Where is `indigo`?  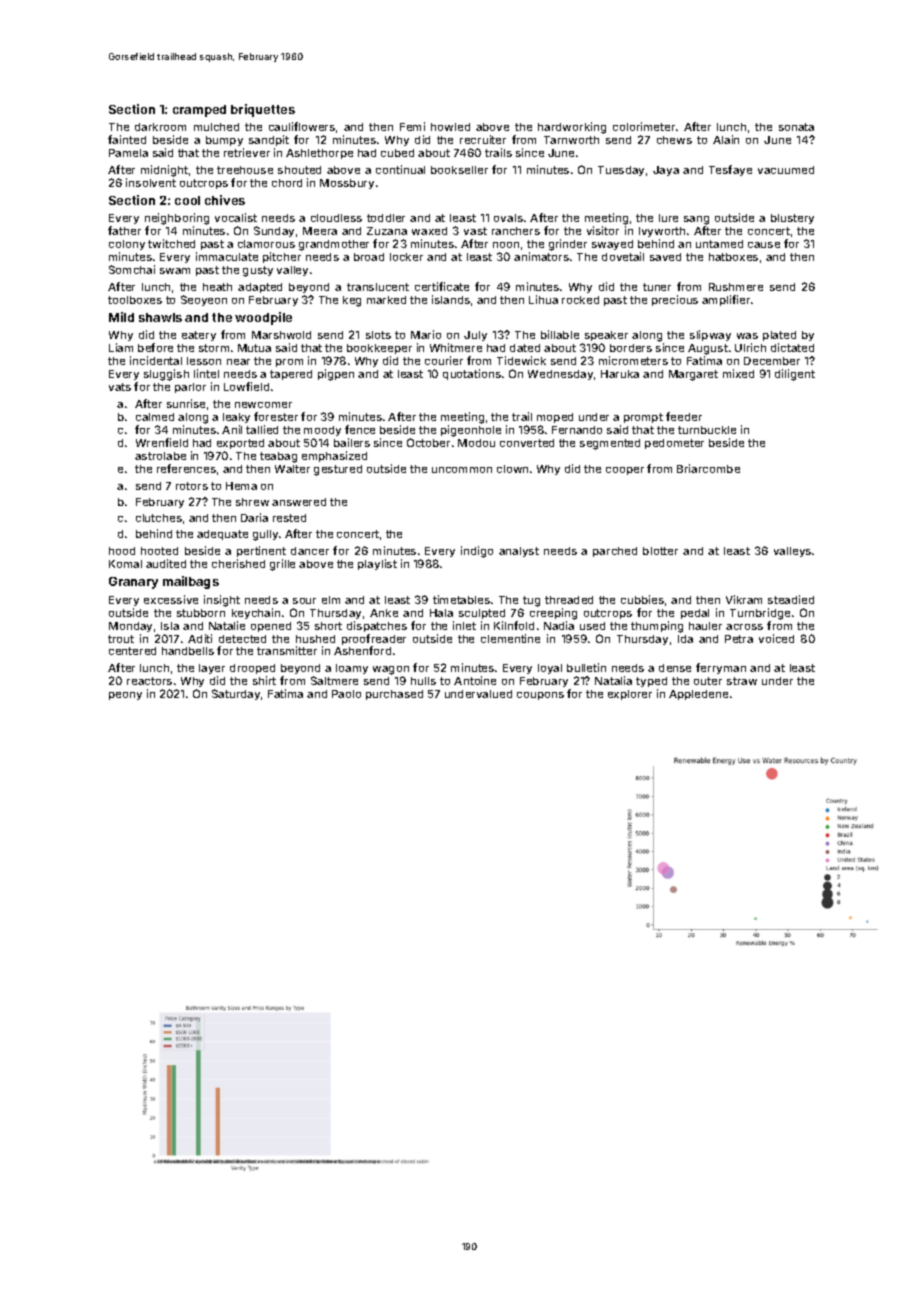 indigo is located at coordinates (477, 552).
